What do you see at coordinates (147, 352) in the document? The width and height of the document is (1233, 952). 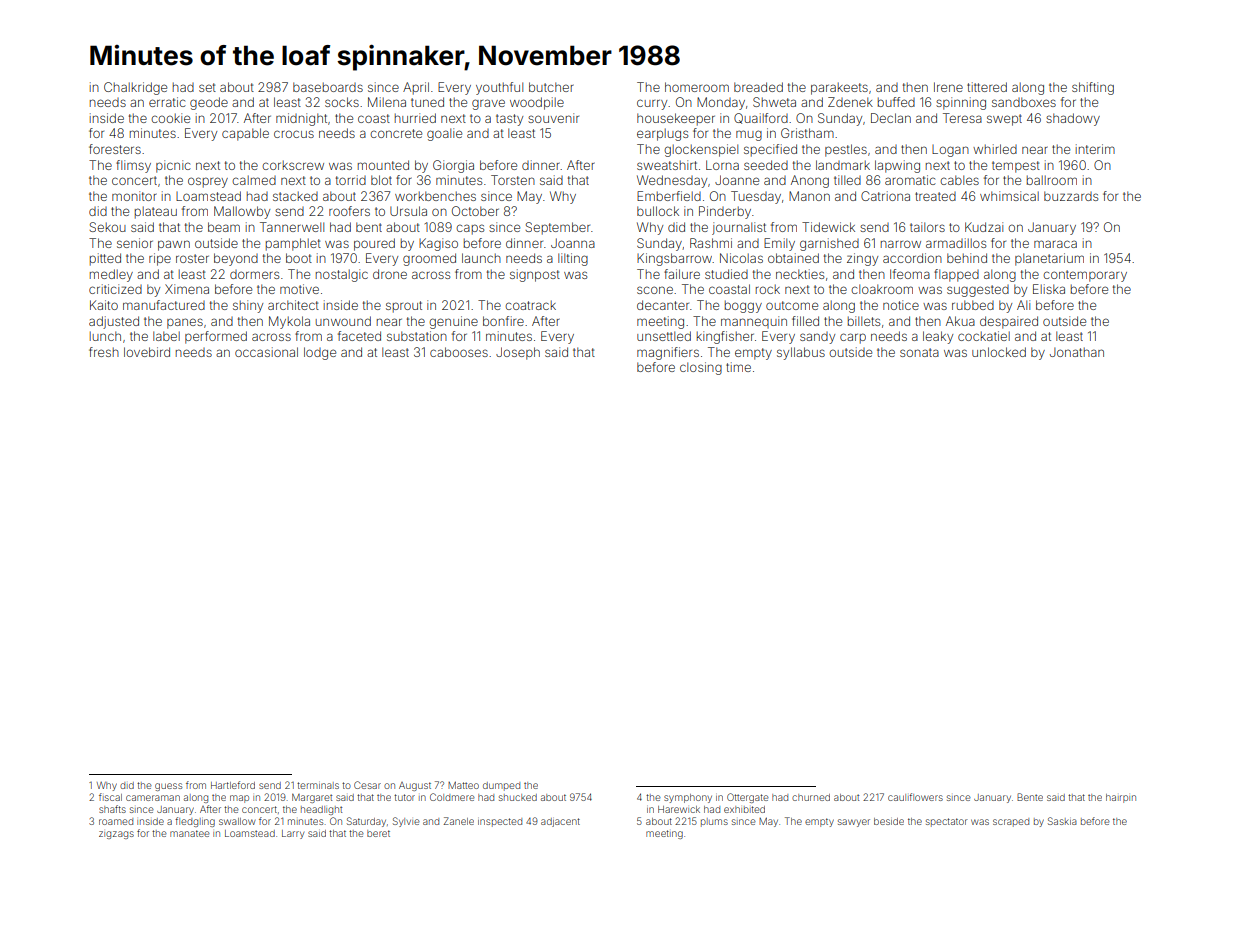 I see `lovebird` at bounding box center [147, 352].
